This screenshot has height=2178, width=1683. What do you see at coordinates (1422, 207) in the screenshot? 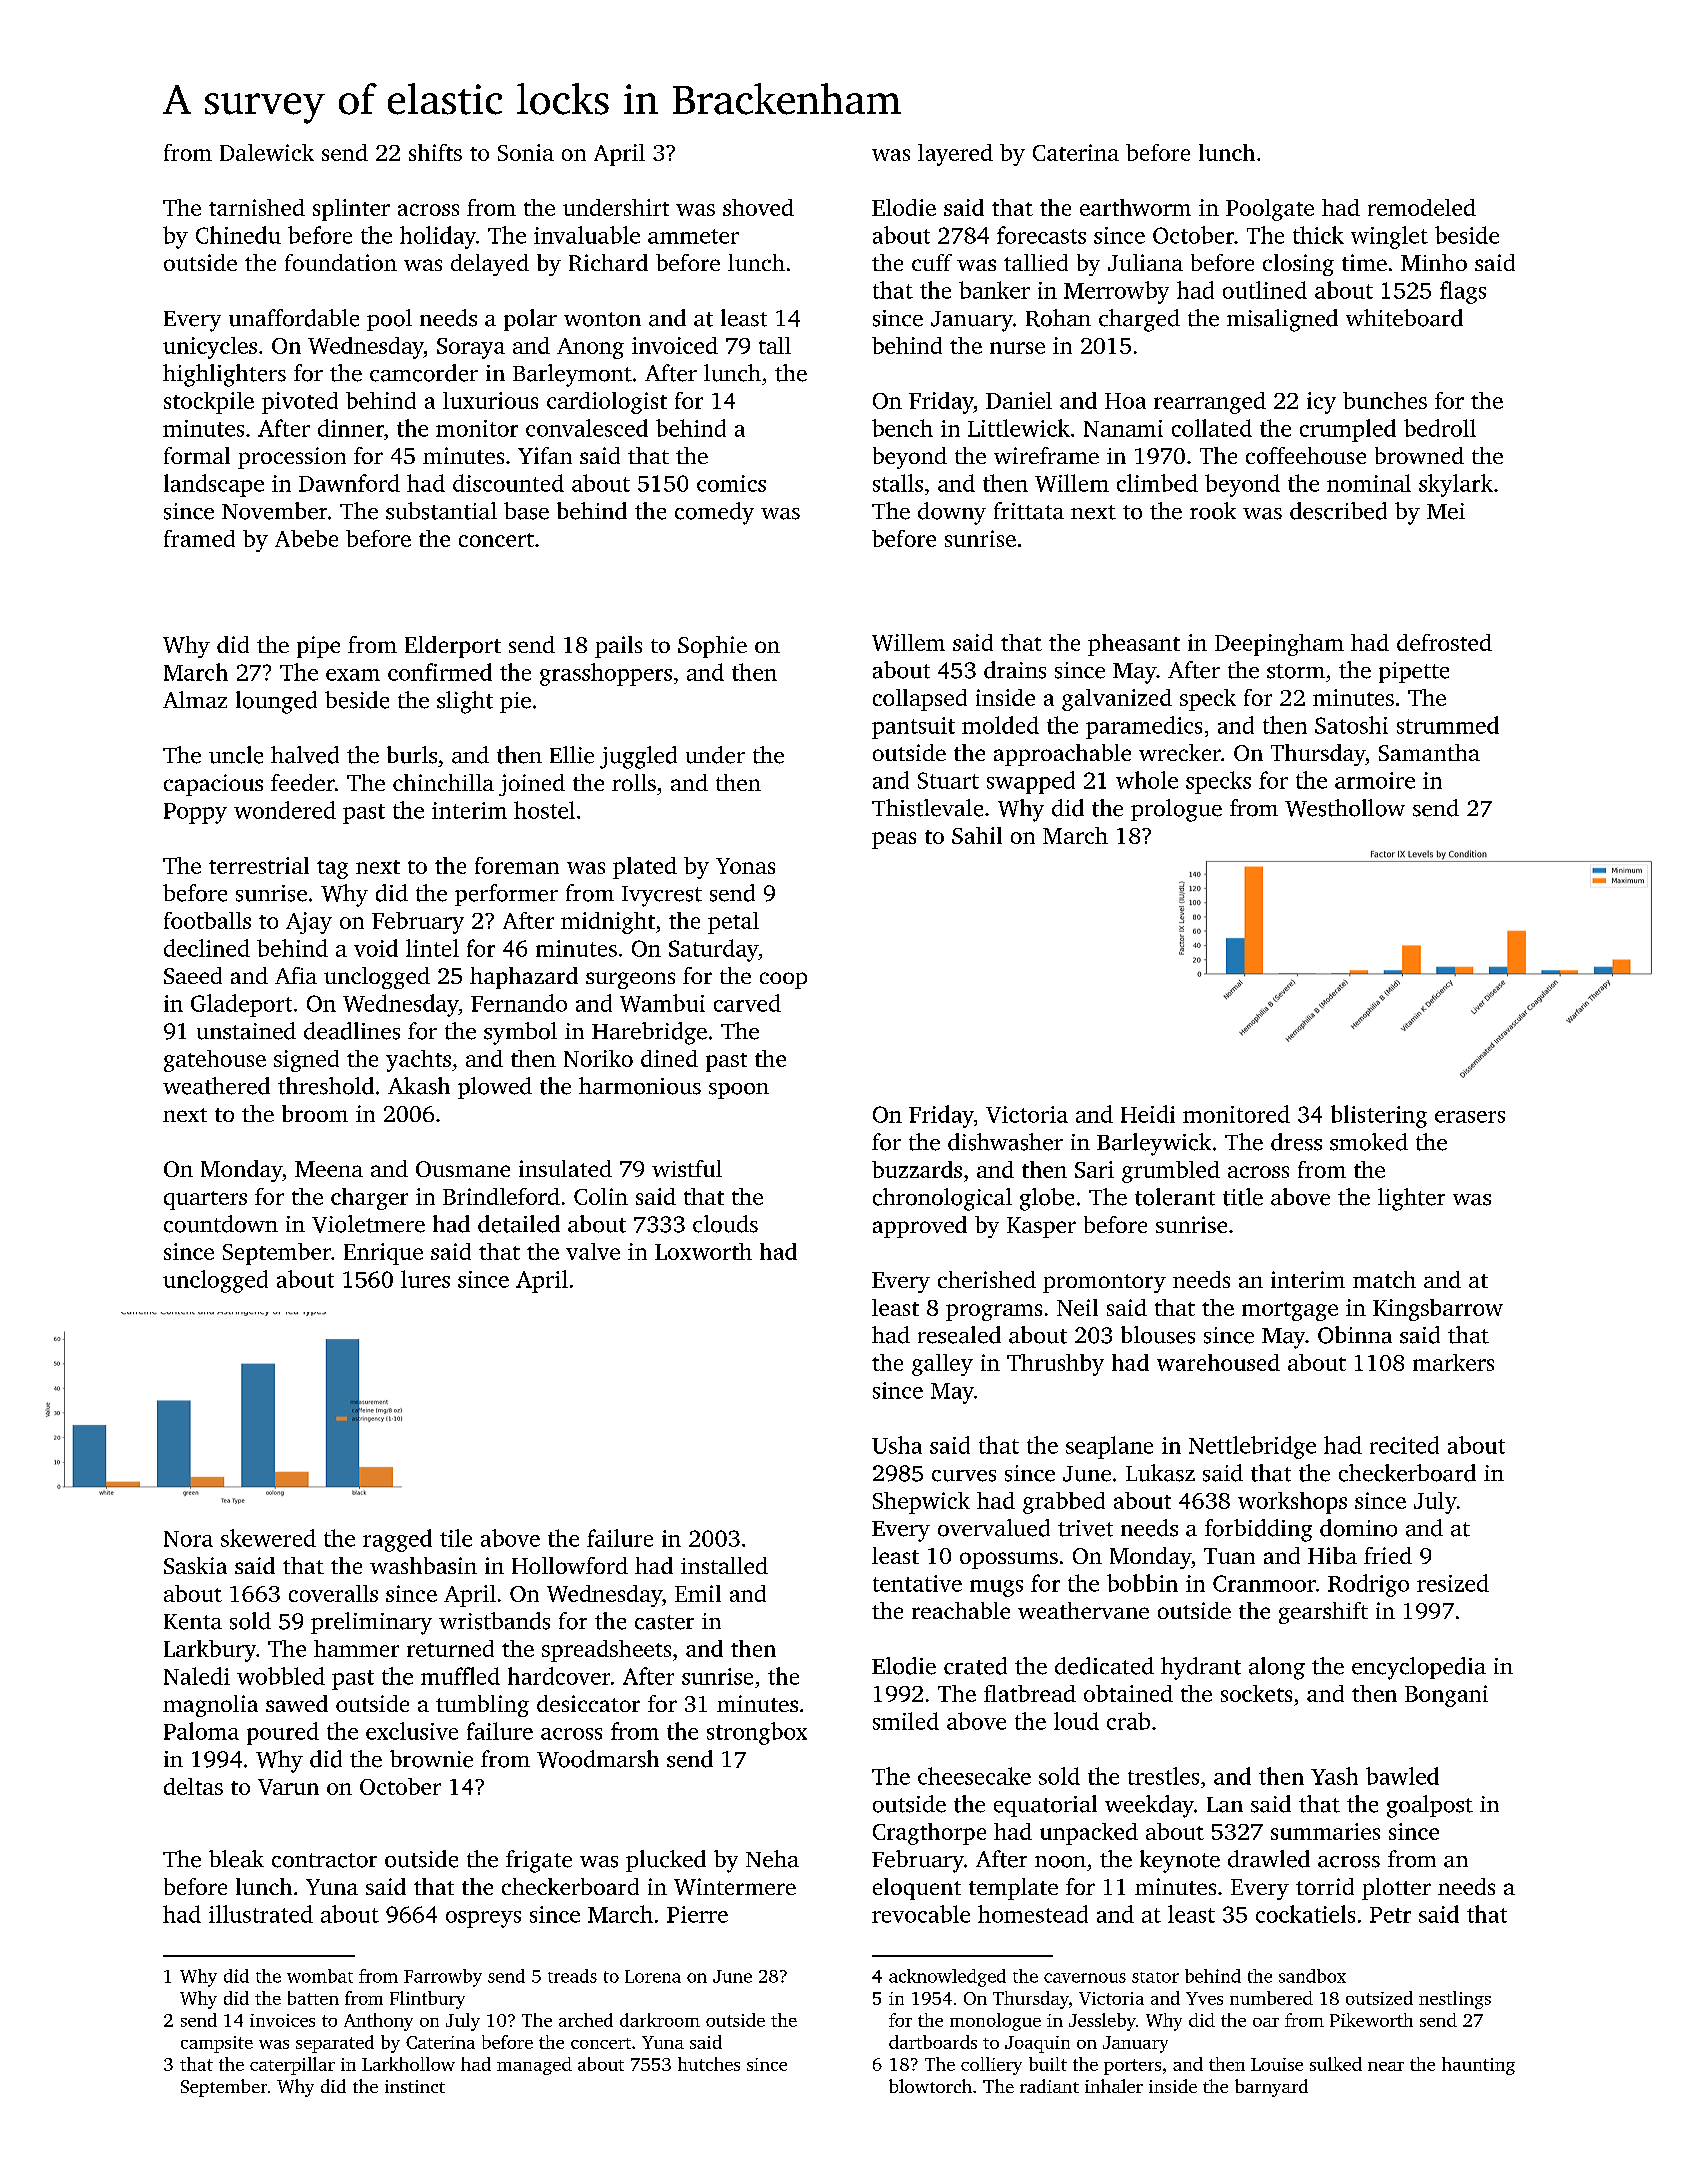
I see `remodeled` at bounding box center [1422, 207].
